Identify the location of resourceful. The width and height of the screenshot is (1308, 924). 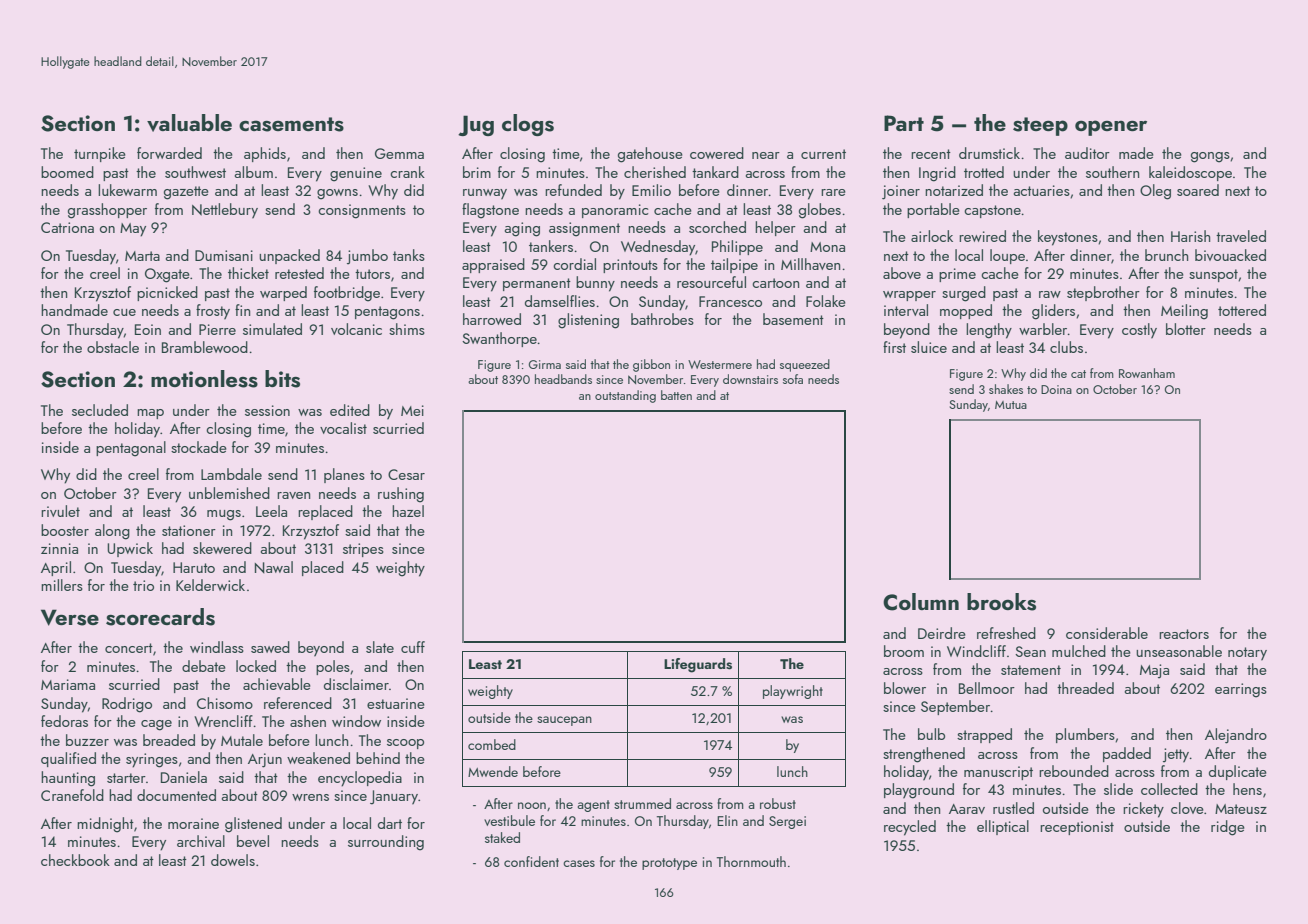
(711, 282).
